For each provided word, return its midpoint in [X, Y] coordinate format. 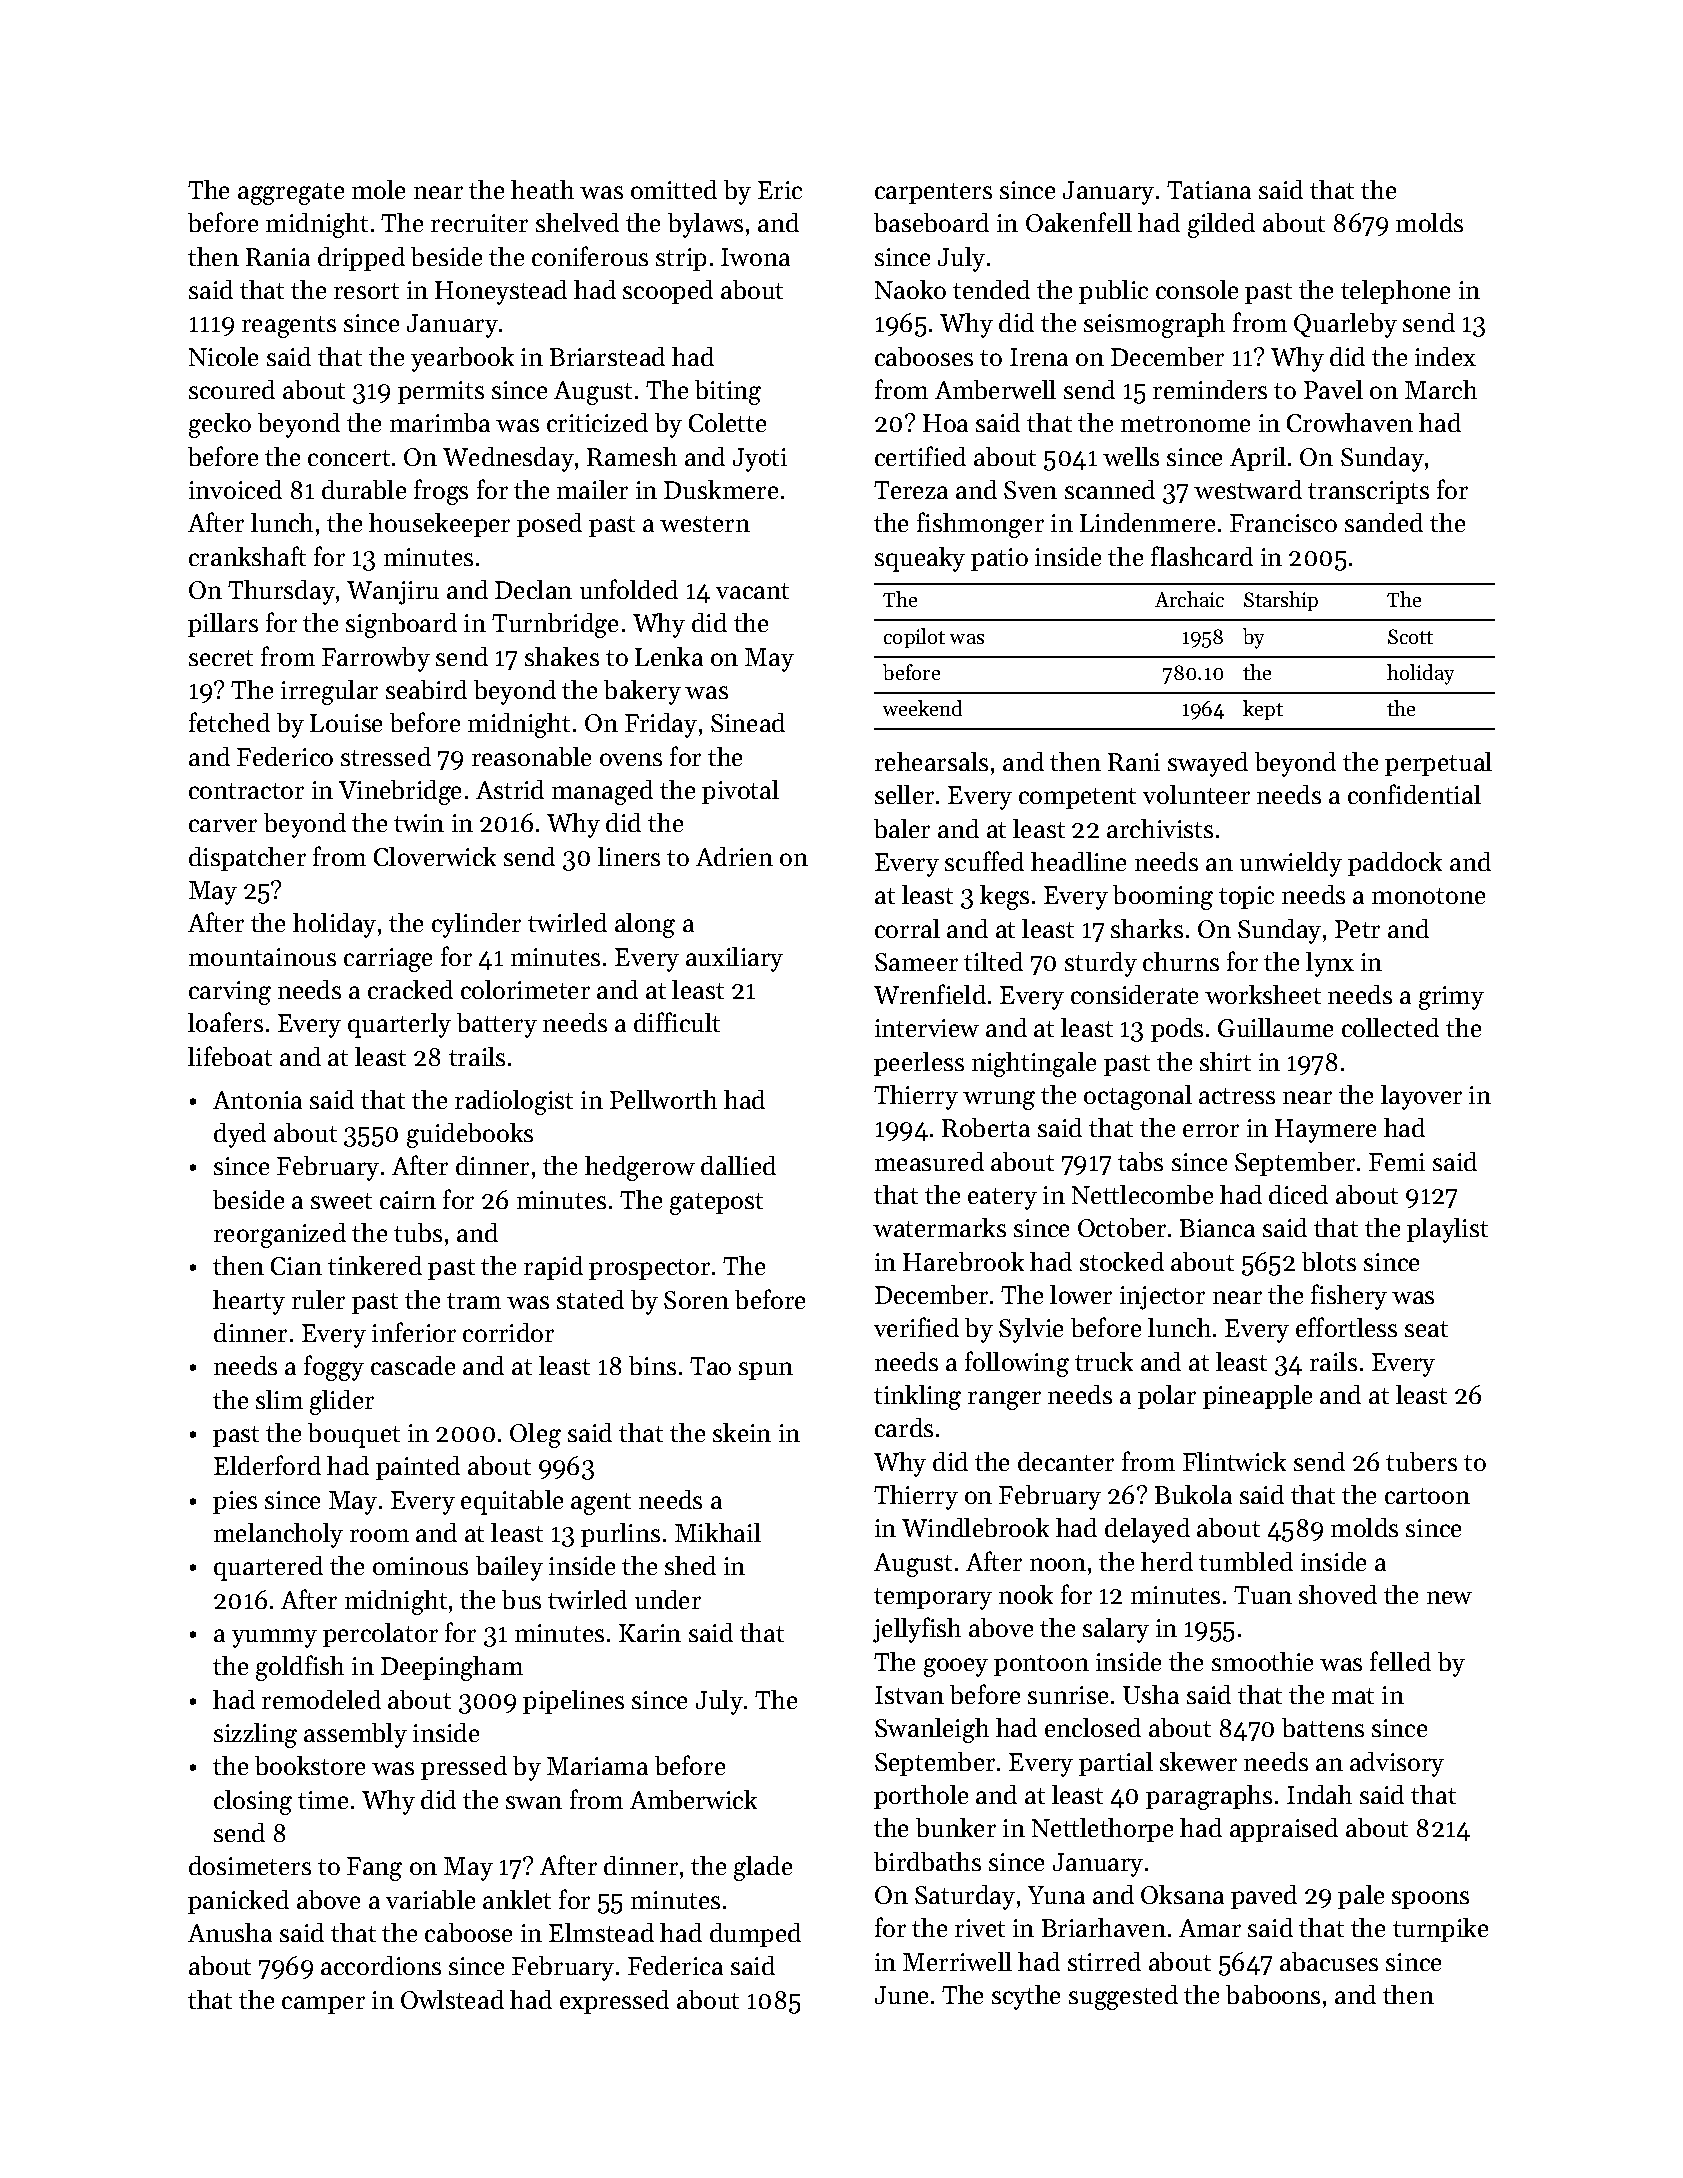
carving [230, 993]
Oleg [535, 1435]
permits [441, 392]
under [668, 1599]
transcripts [1368, 492]
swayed [1208, 764]
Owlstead [452, 1999]
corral [907, 928]
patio [999, 559]
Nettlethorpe [1102, 1830]
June [901, 1995]
